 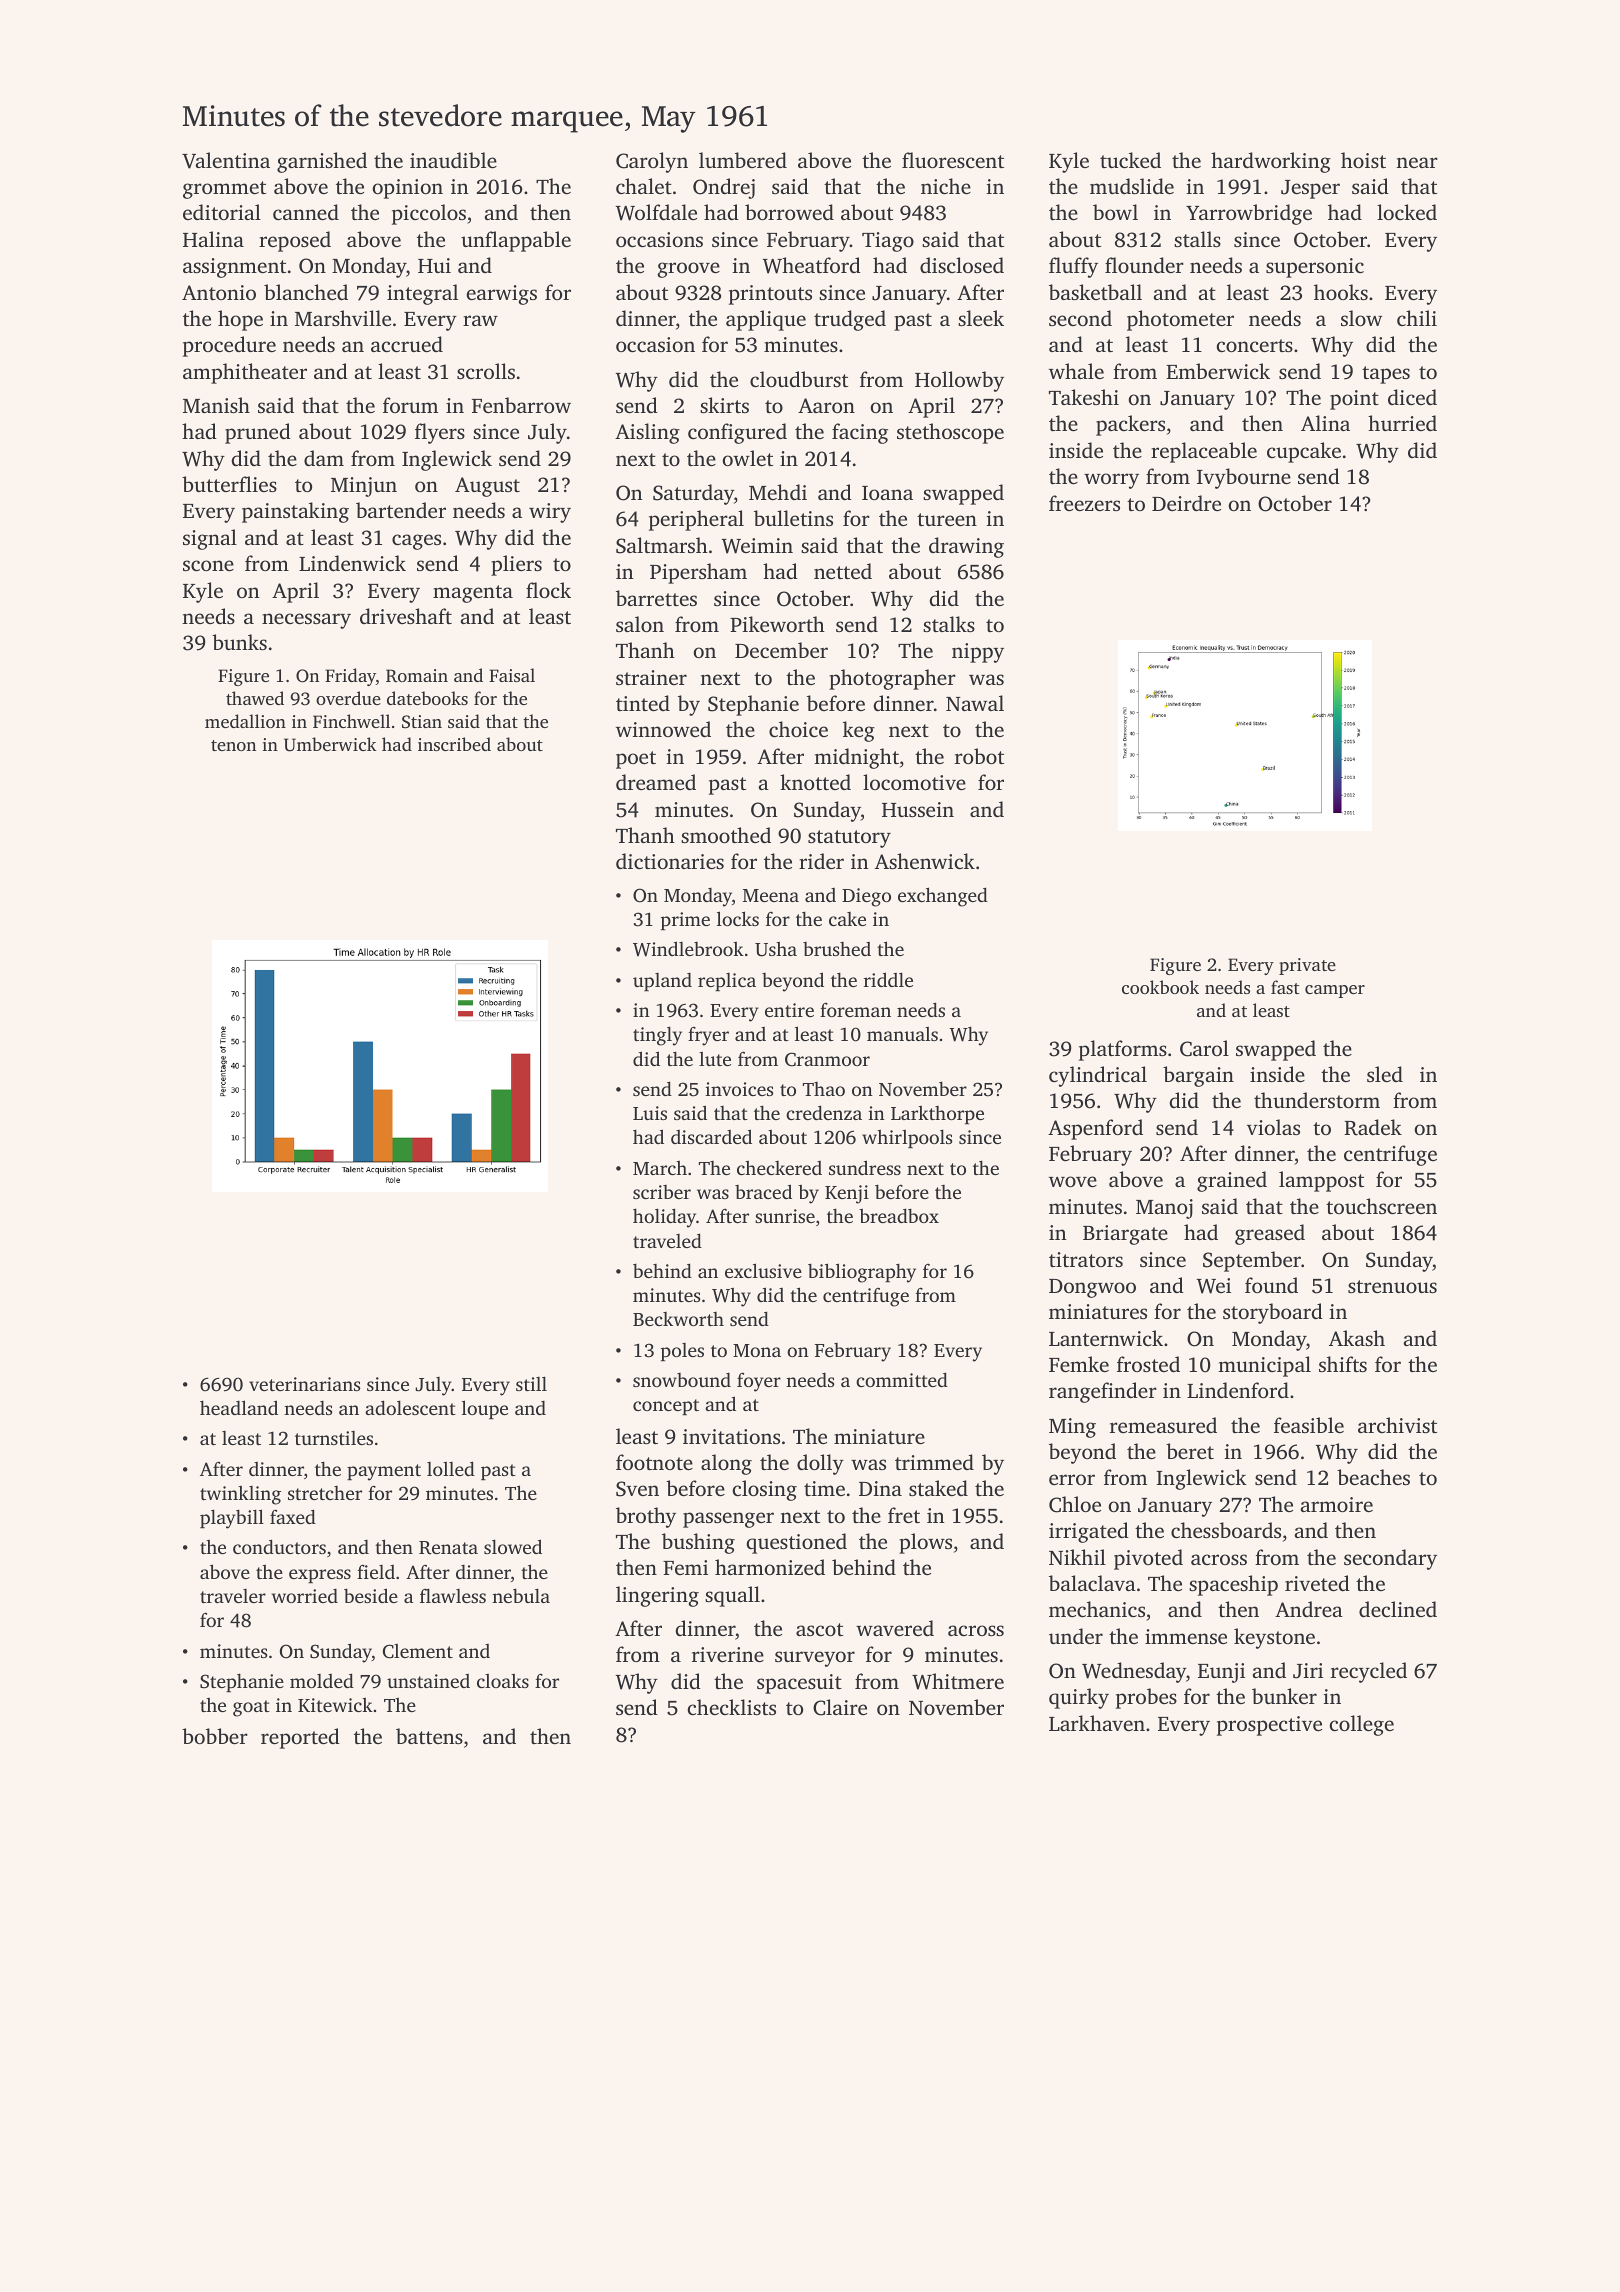 What do you see at coordinates (732, 1707) in the screenshot?
I see `checklists` at bounding box center [732, 1707].
